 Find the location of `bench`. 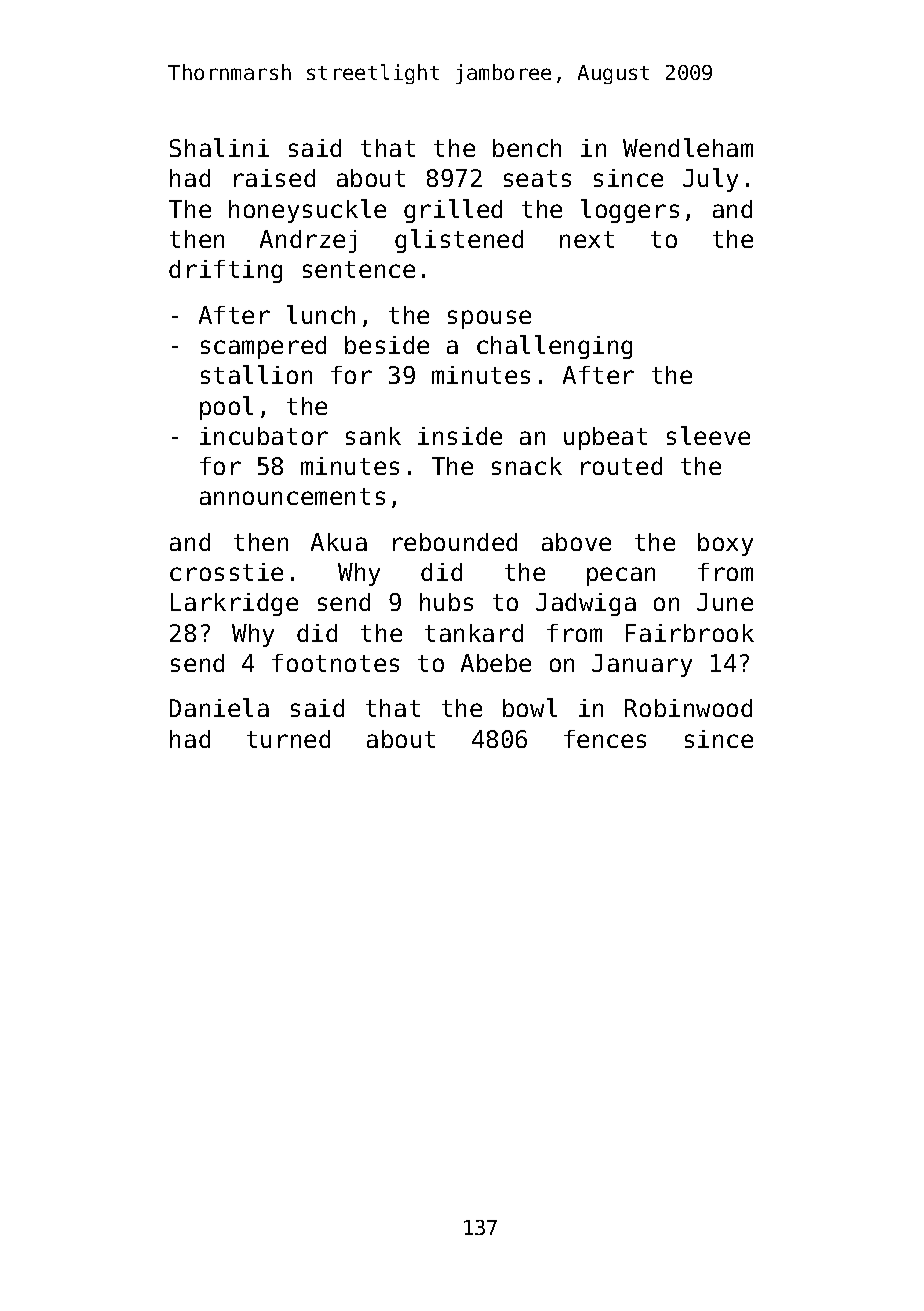

bench is located at coordinates (527, 148).
